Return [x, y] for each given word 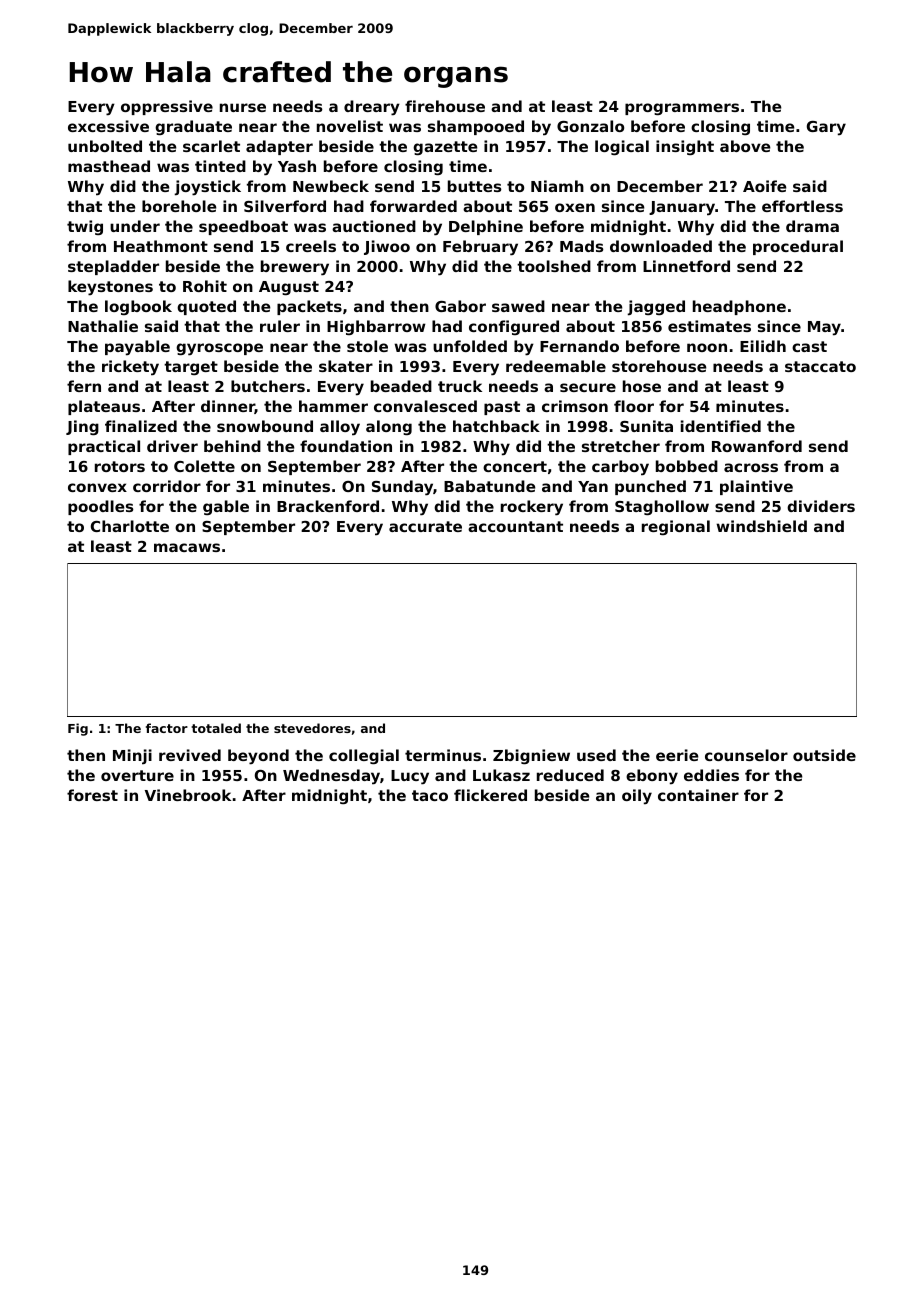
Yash [297, 166]
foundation [346, 446]
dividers [821, 506]
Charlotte [130, 526]
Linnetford [686, 266]
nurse [243, 107]
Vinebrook [188, 795]
